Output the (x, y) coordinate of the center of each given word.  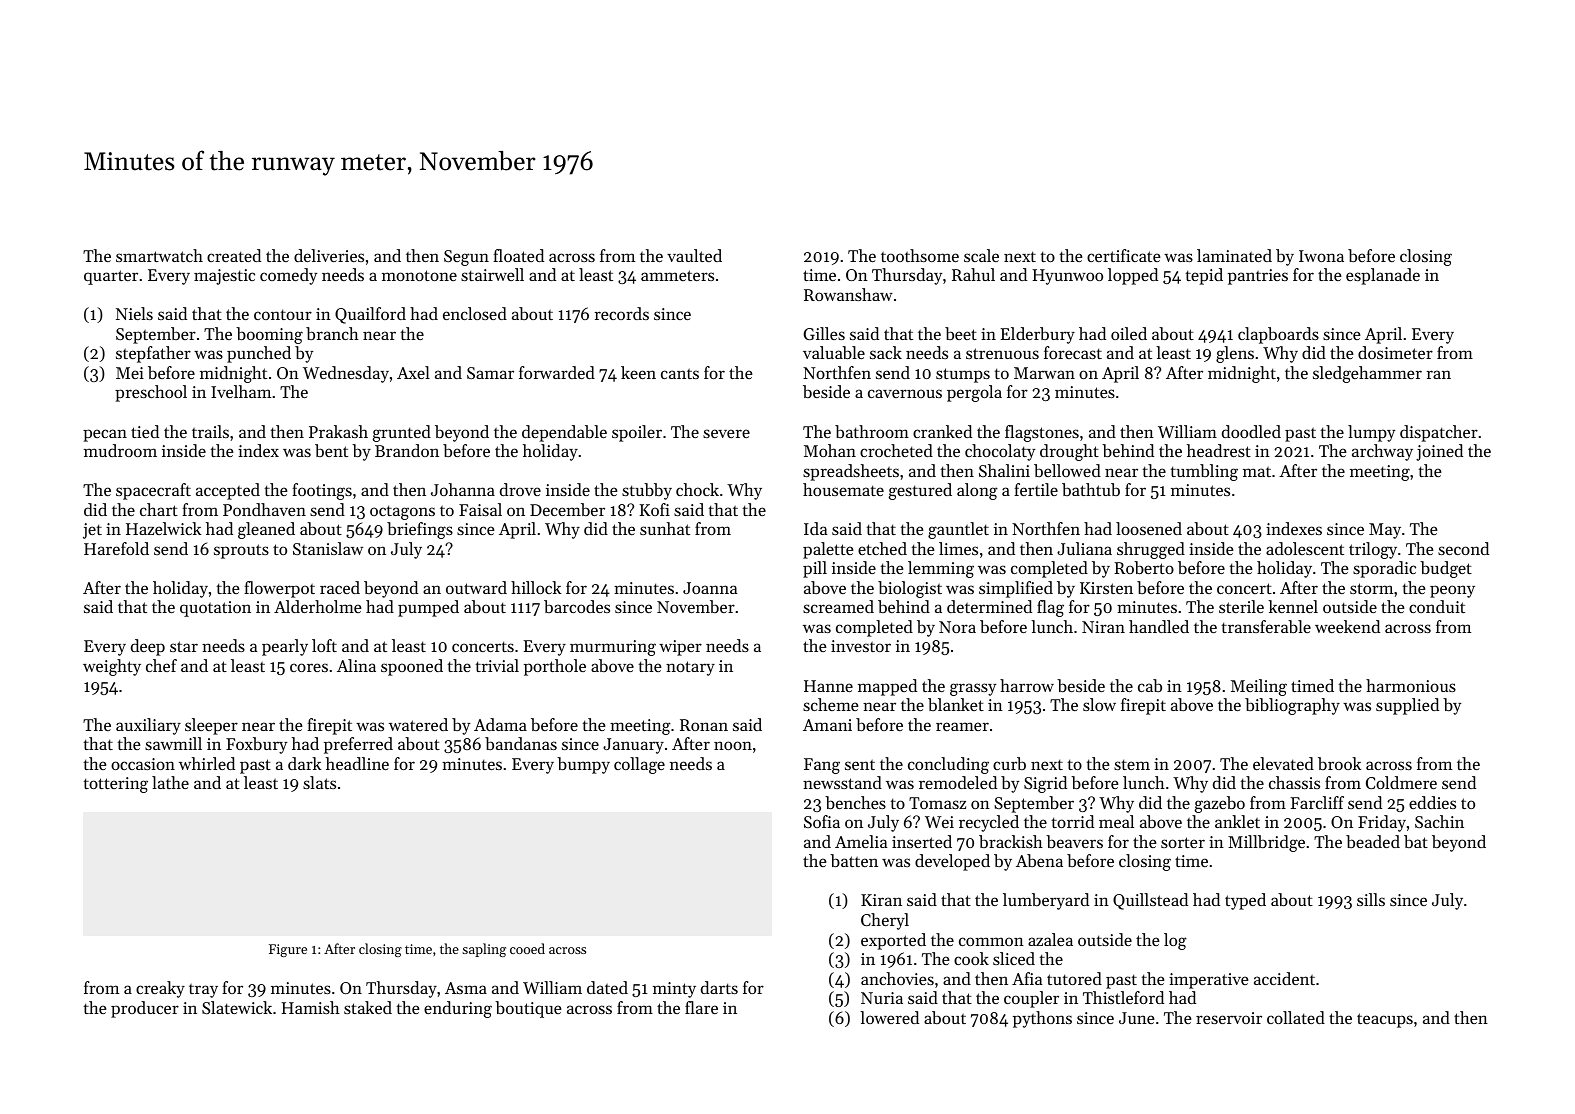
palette (828, 550)
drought (1069, 452)
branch (332, 333)
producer (145, 1009)
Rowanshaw (848, 294)
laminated (1234, 255)
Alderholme (318, 606)
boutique (528, 1009)
